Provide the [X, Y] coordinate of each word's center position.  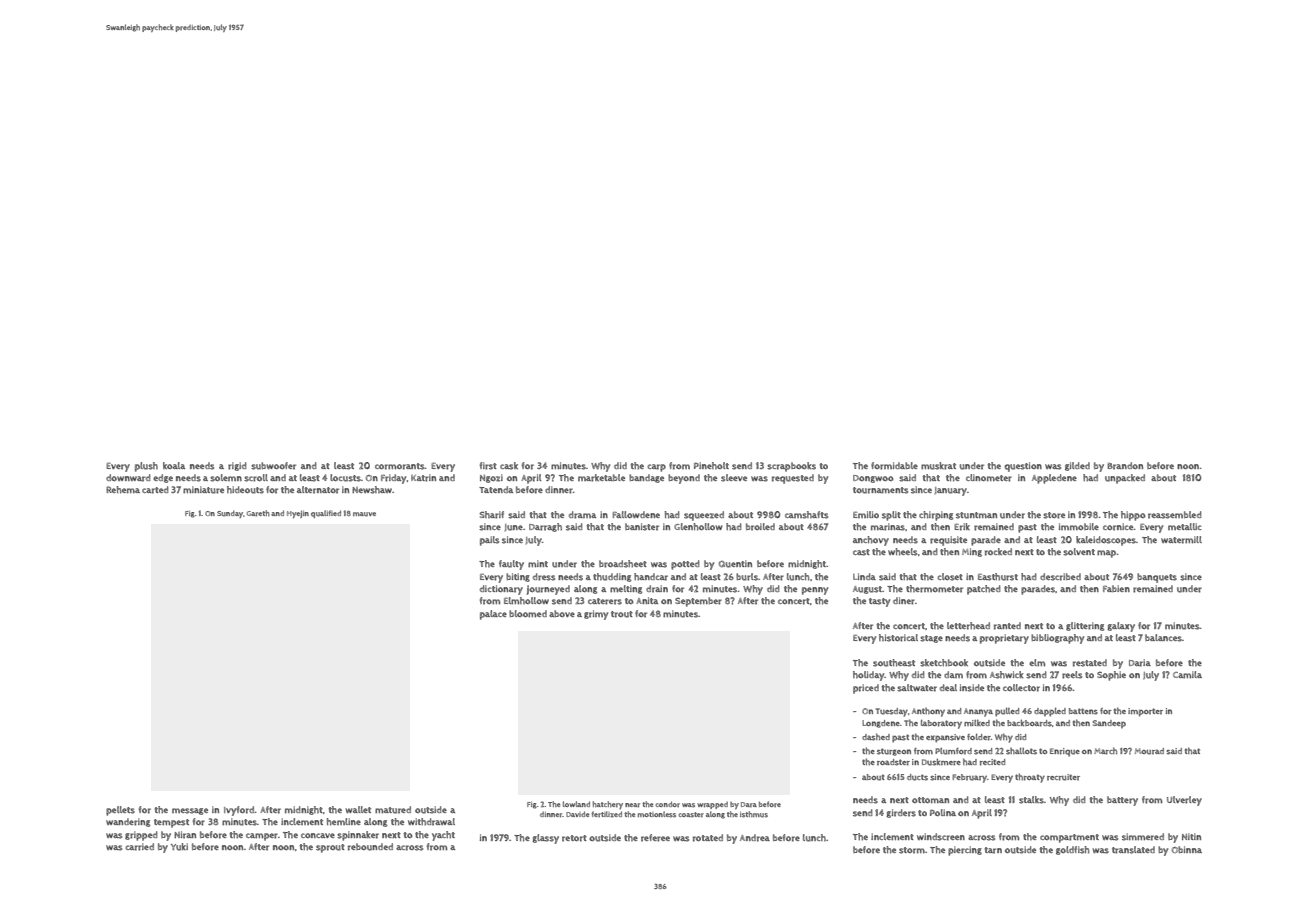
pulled [1007, 712]
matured [393, 810]
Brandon [1125, 466]
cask [509, 466]
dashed [876, 737]
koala [174, 465]
